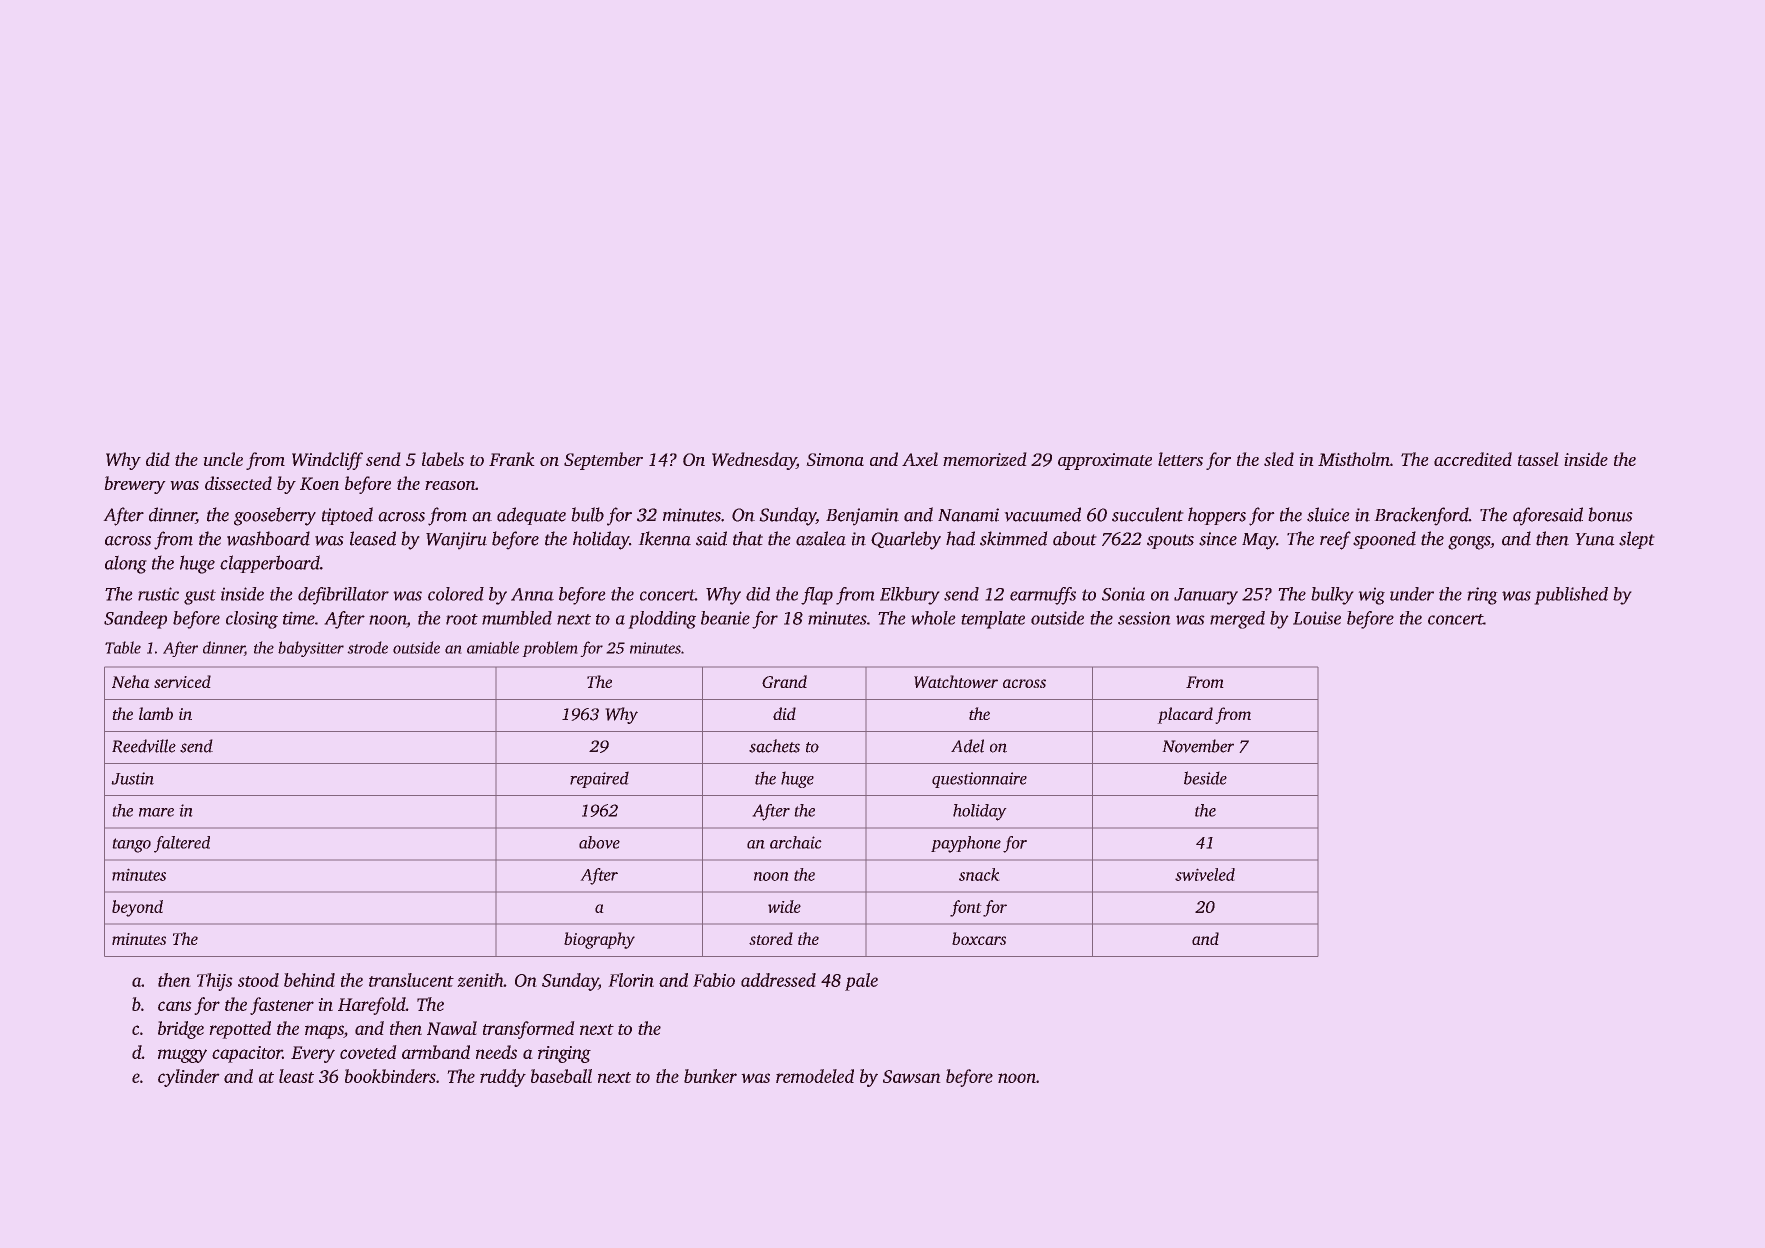 The height and width of the screenshot is (1248, 1765). What do you see at coordinates (912, 1076) in the screenshot?
I see `Sawsan` at bounding box center [912, 1076].
